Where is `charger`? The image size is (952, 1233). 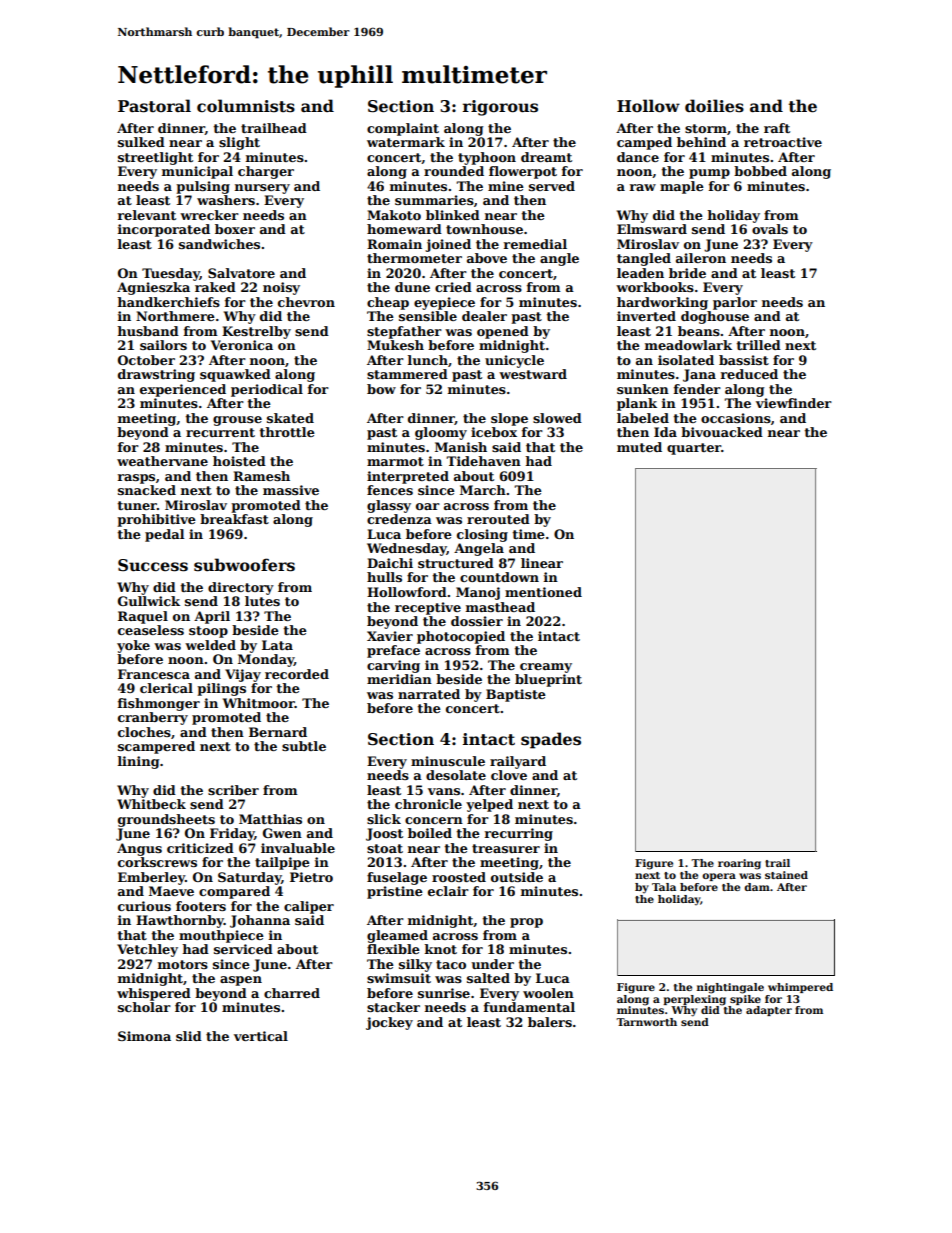
charger is located at coordinates (266, 172).
